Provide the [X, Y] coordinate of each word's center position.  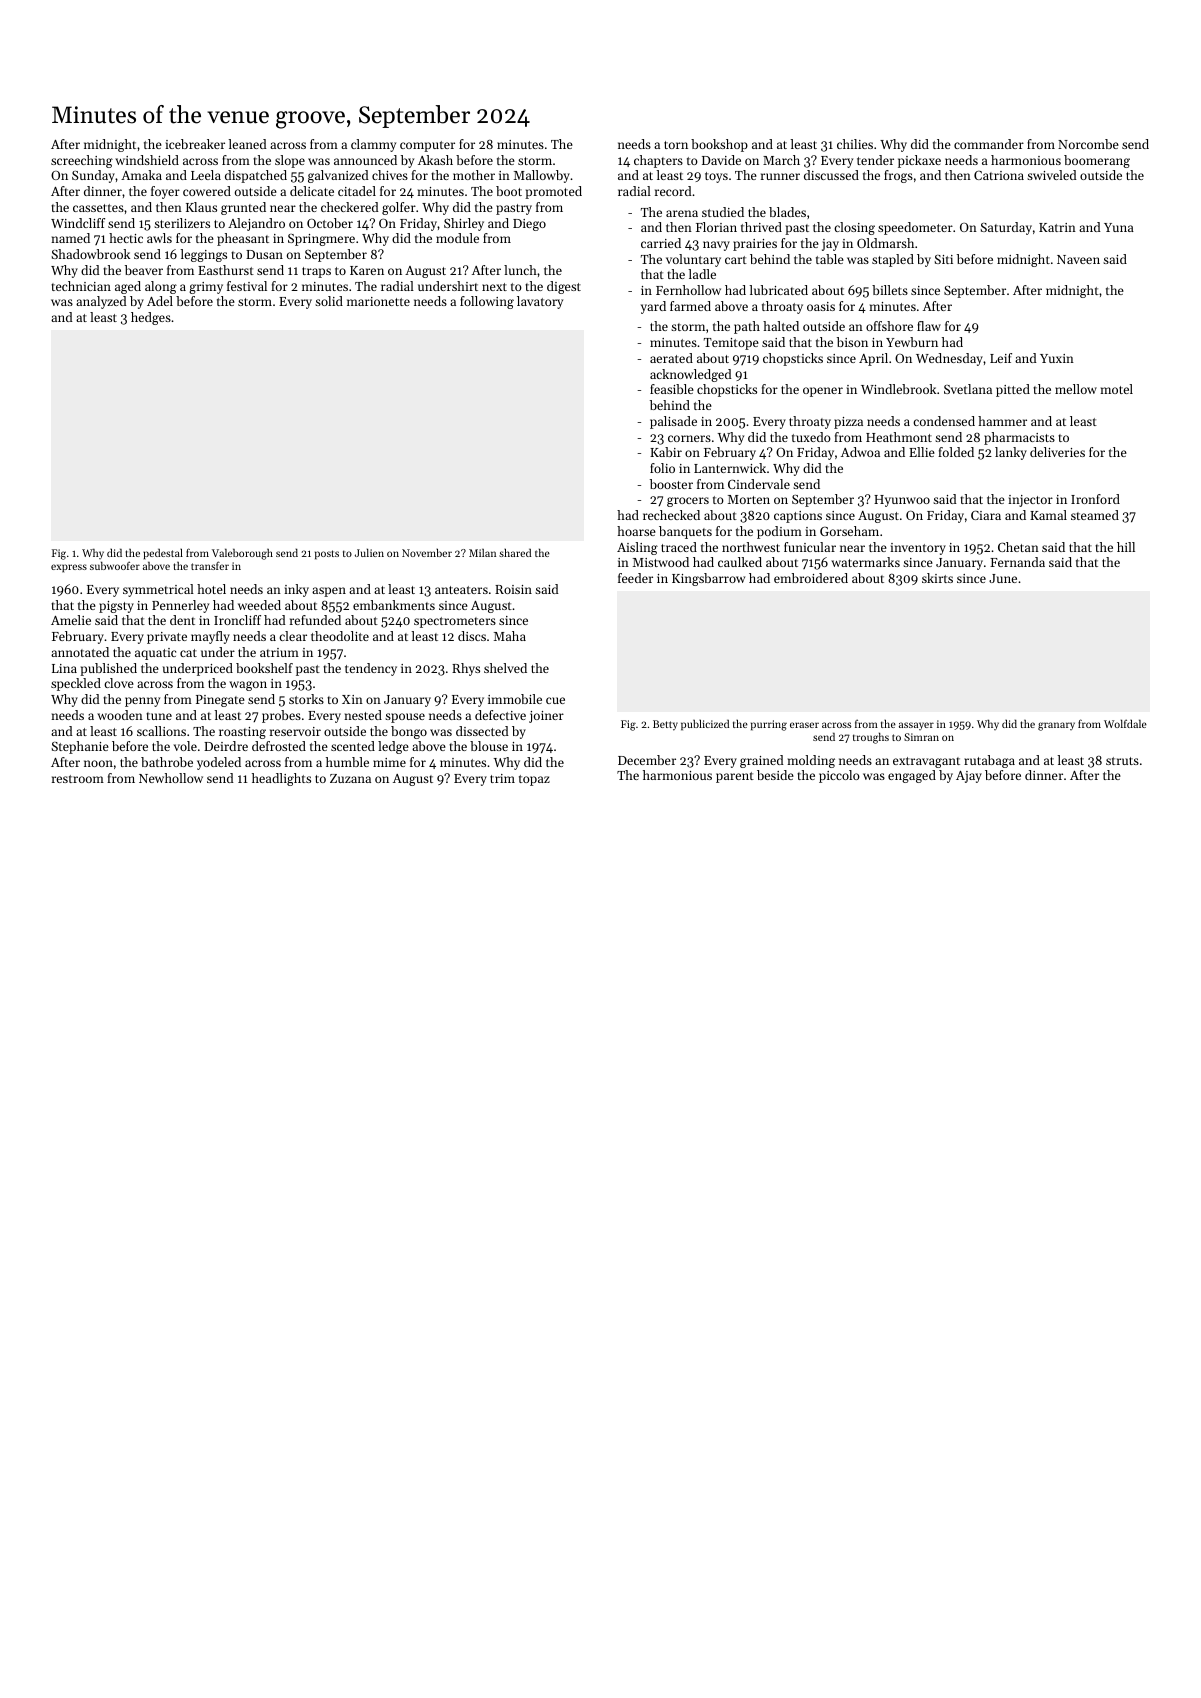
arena [682, 213]
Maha [510, 636]
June [1003, 578]
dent [182, 620]
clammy [373, 145]
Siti [943, 259]
